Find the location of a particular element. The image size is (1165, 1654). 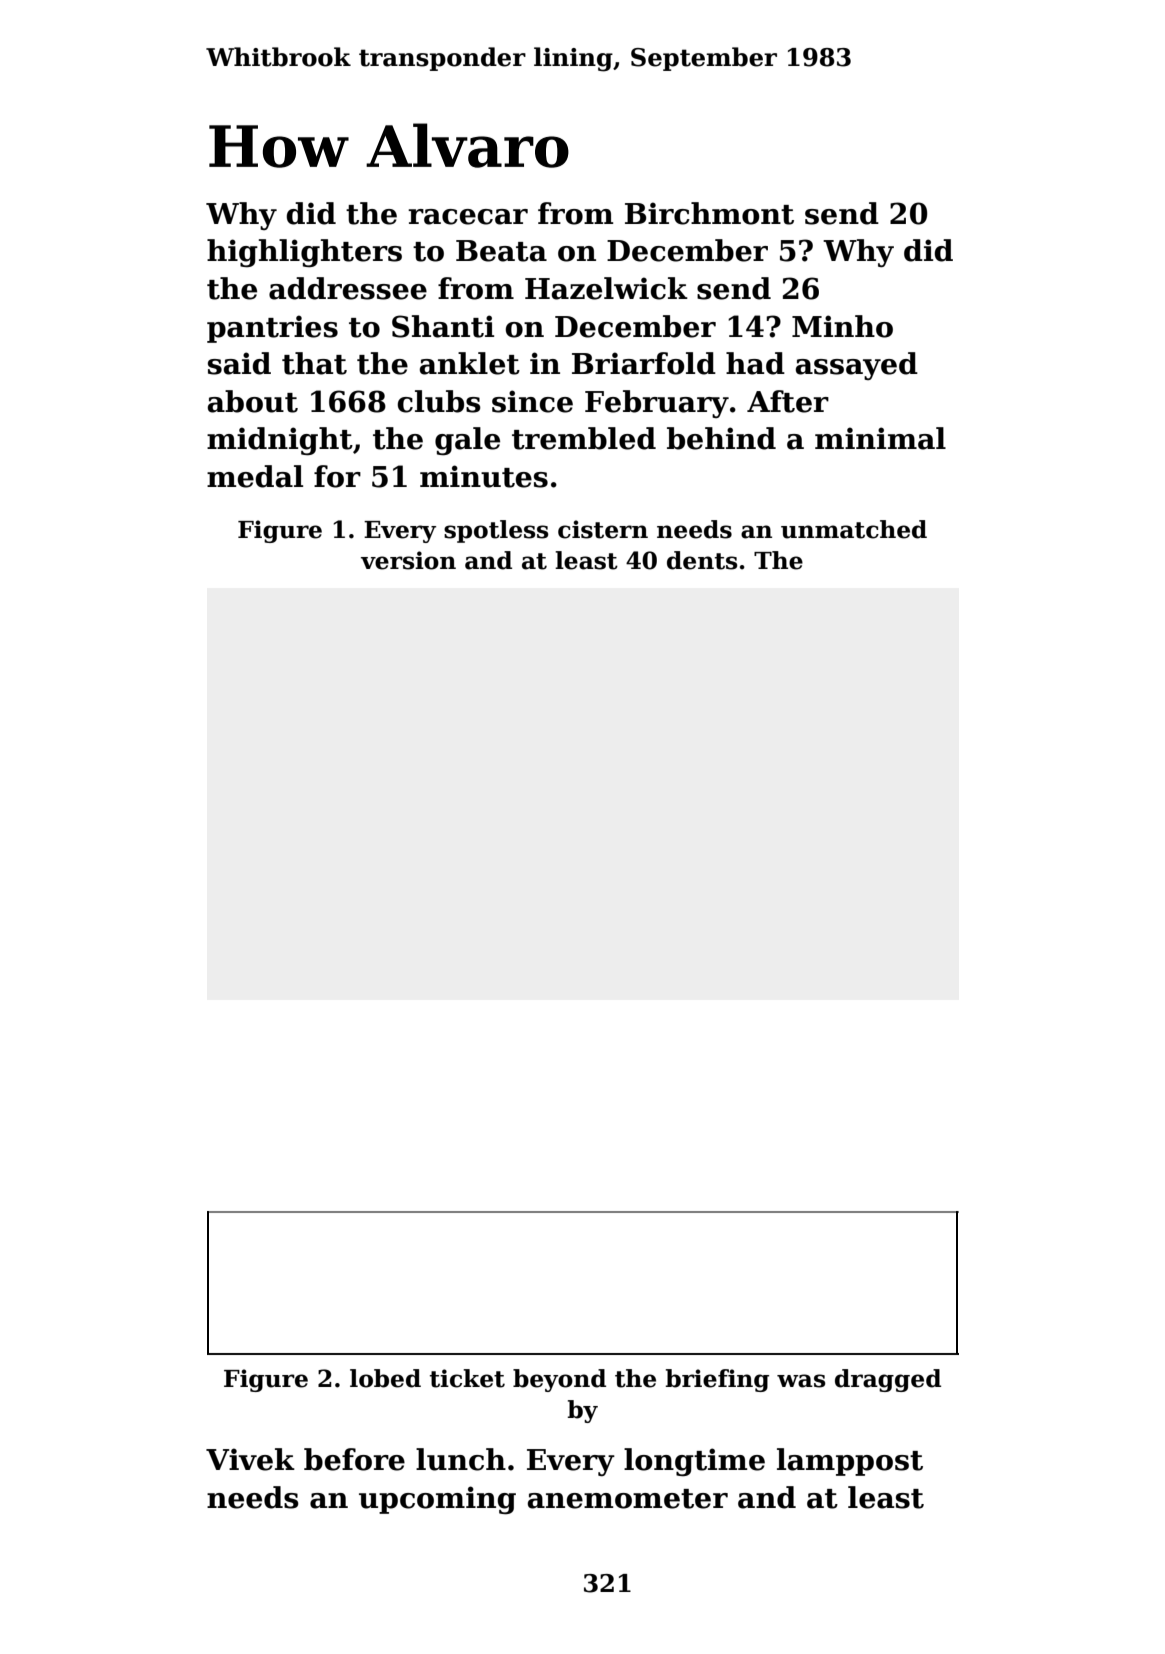

briefing is located at coordinates (717, 1380).
